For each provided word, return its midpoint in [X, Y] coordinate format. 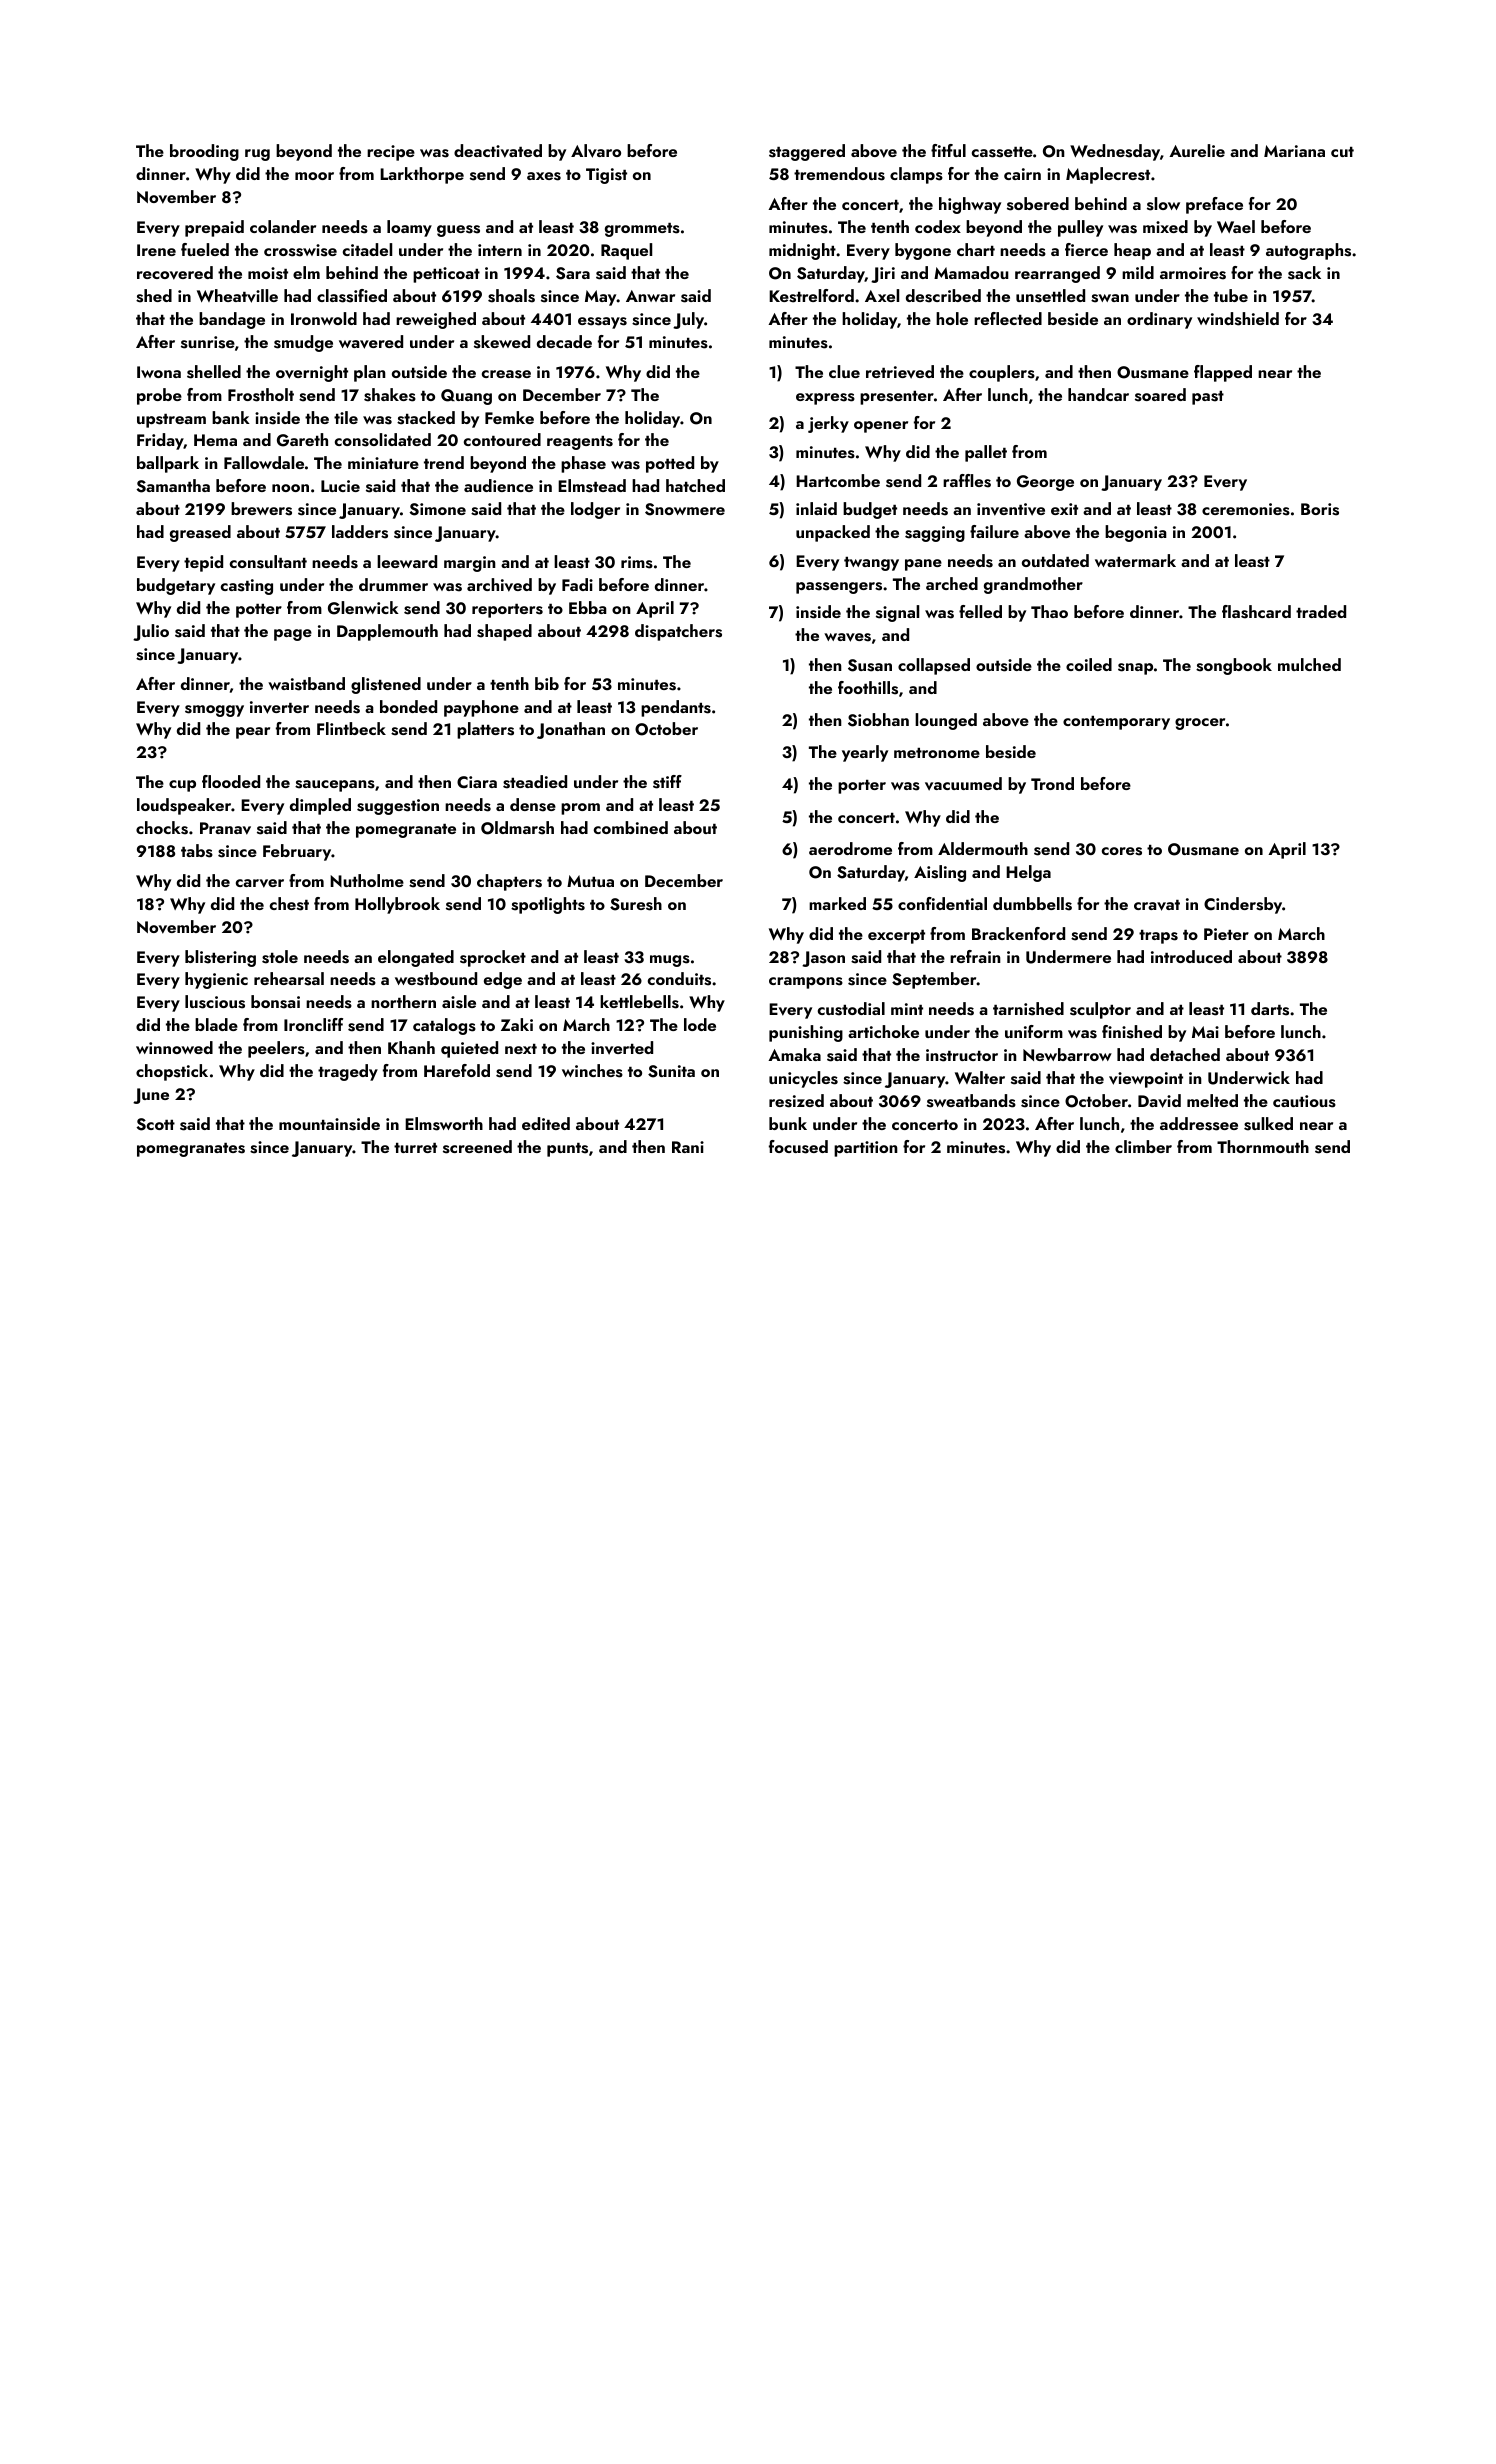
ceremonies [1246, 509]
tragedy [348, 1072]
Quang [466, 397]
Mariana [1294, 151]
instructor [962, 1055]
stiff [667, 782]
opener [881, 427]
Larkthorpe [422, 175]
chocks [162, 828]
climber [1143, 1146]
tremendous [839, 174]
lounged [946, 721]
